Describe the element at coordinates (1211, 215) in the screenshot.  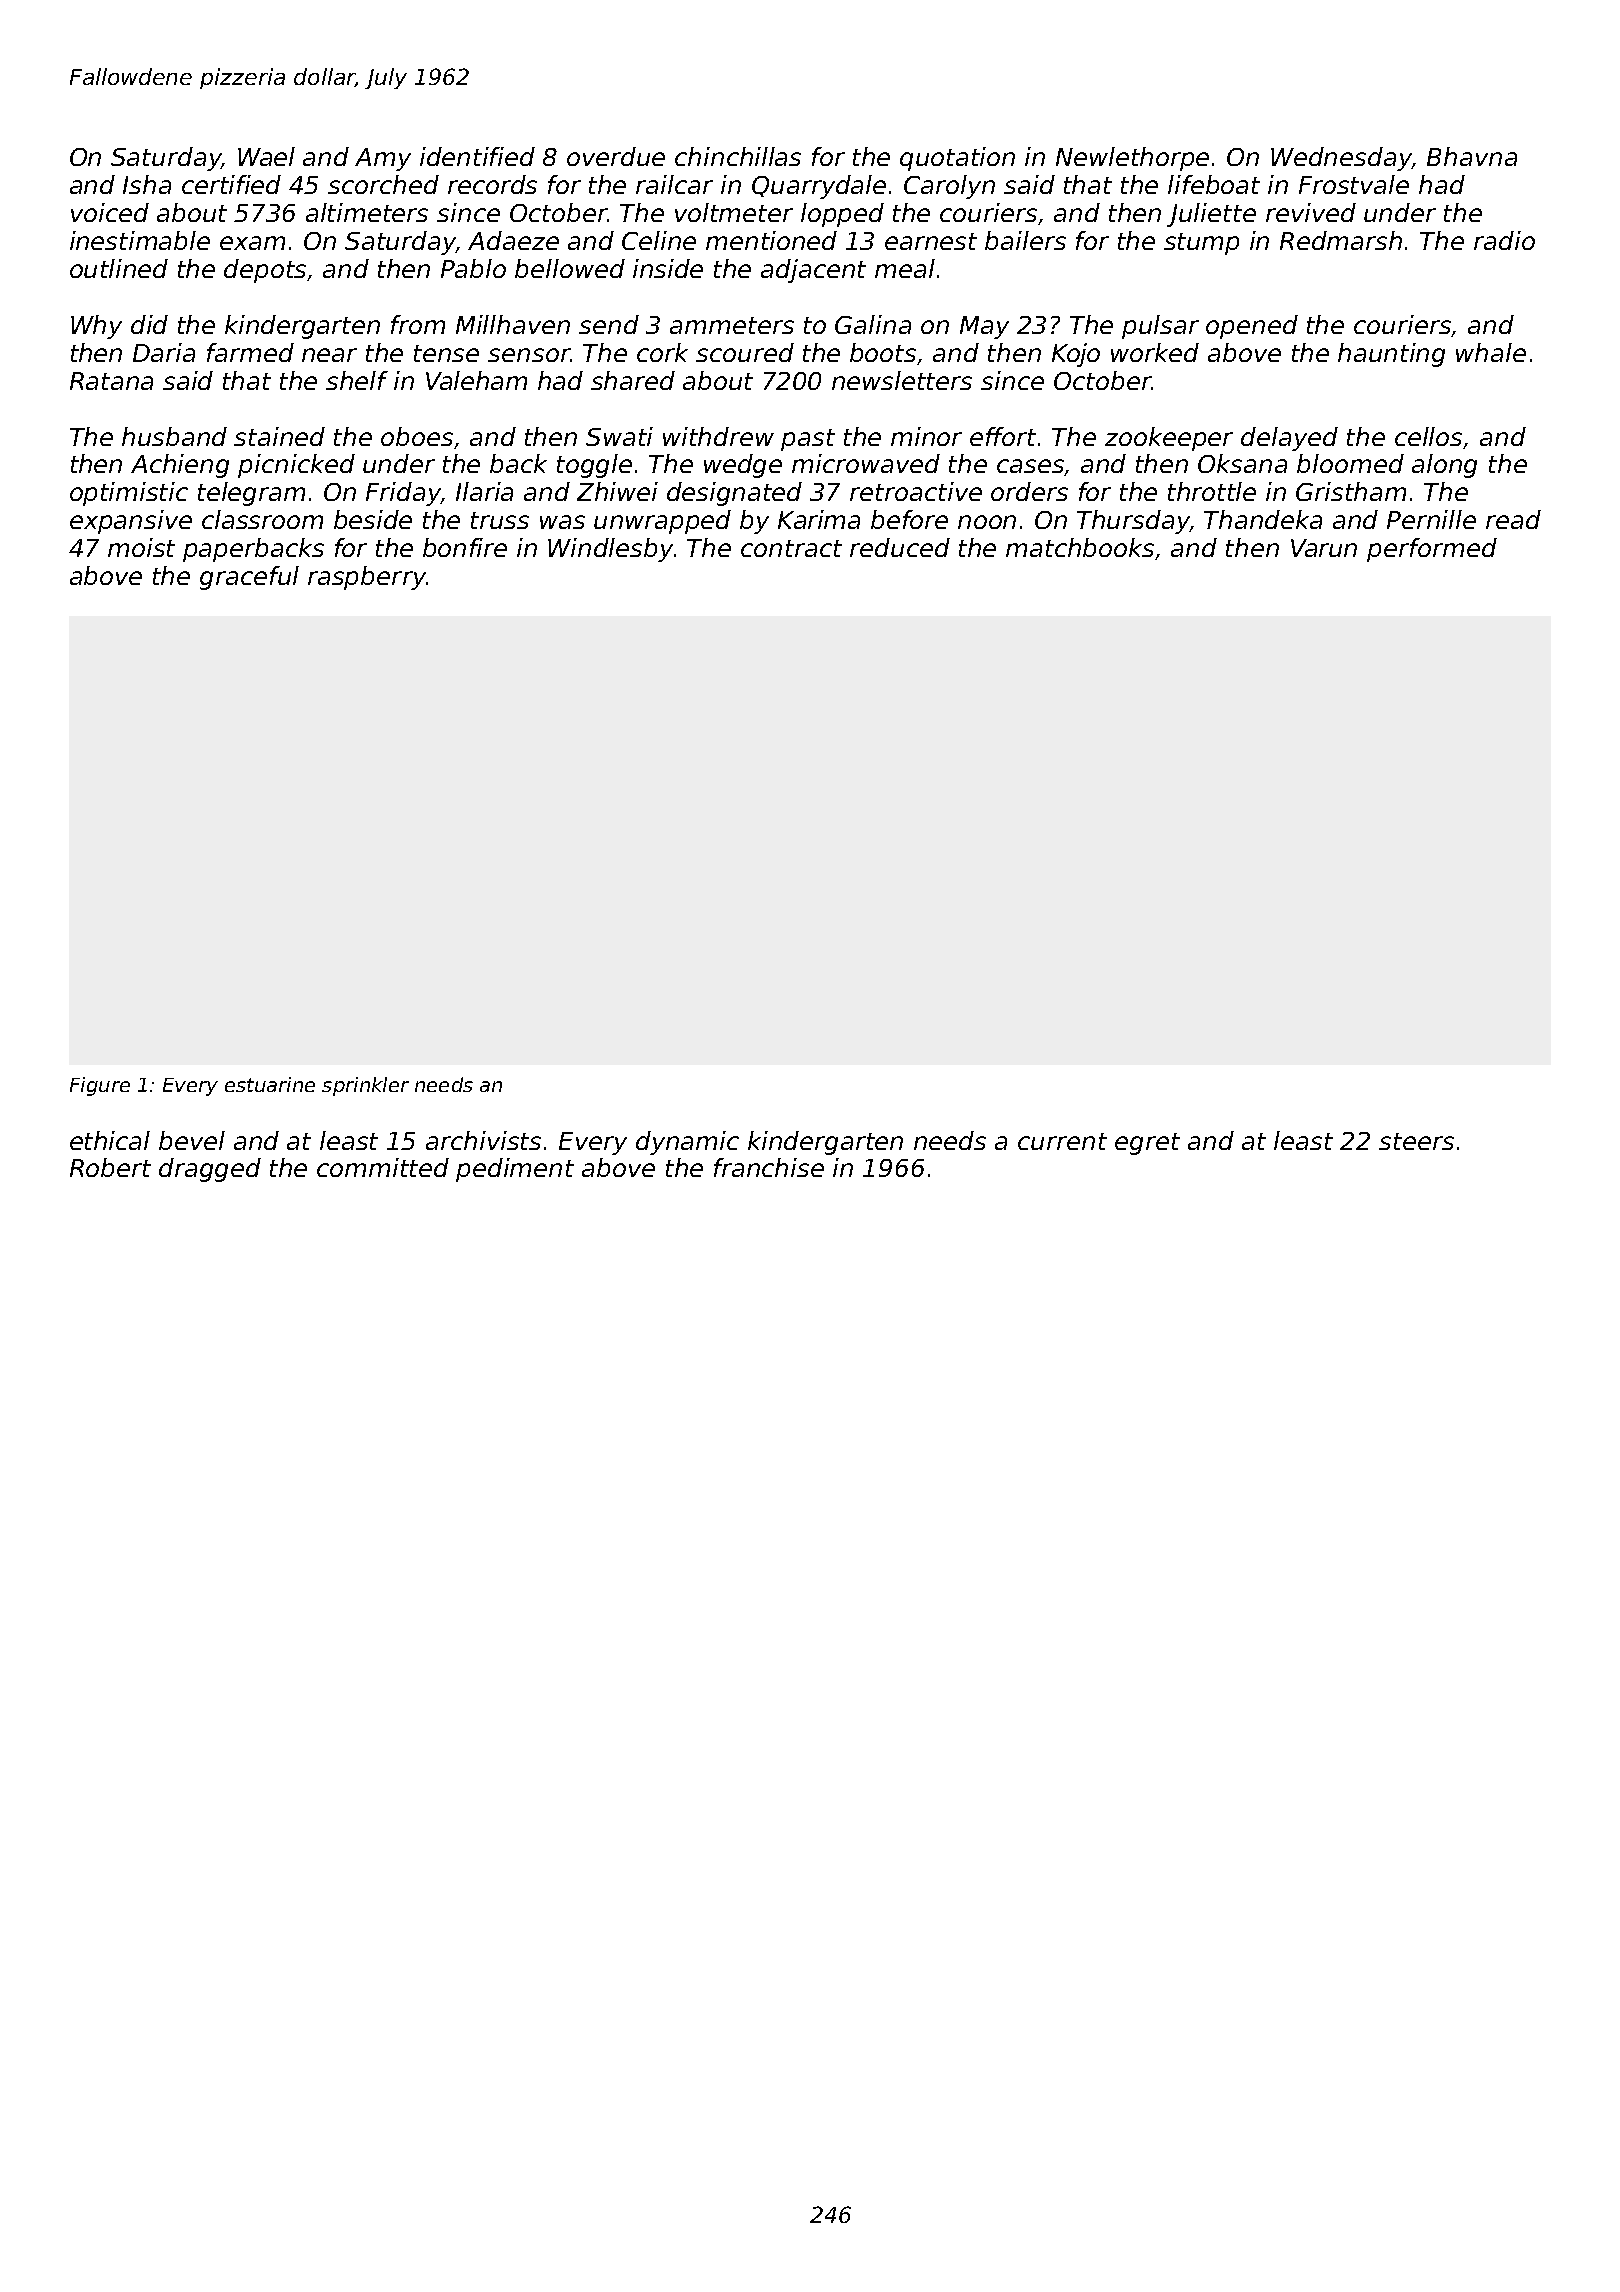
I see `Juliette` at that location.
